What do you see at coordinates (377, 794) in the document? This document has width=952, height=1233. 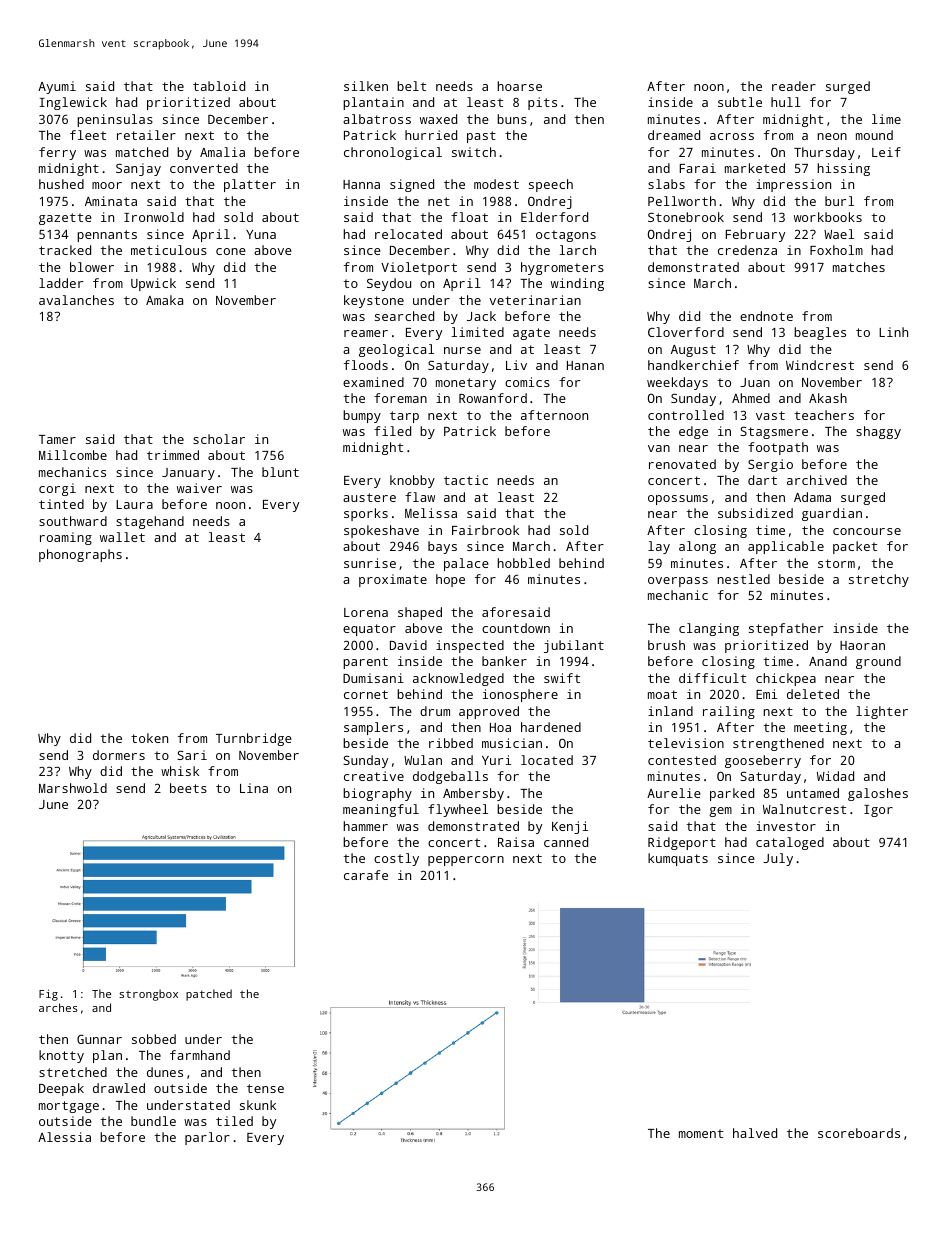 I see `biography` at bounding box center [377, 794].
